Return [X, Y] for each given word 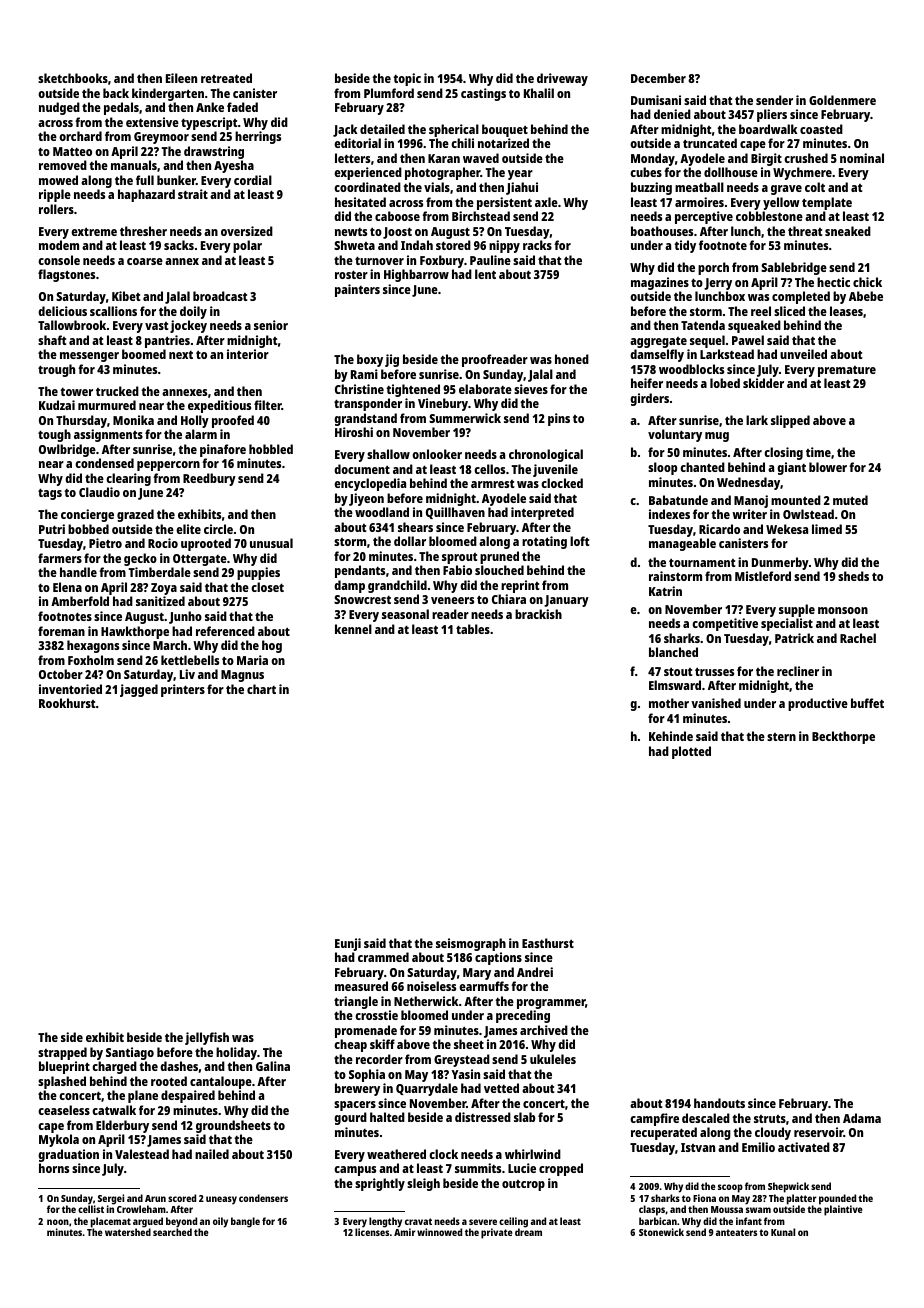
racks [537, 245]
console [59, 260]
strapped [62, 1053]
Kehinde [671, 736]
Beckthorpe [843, 737]
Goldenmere [842, 100]
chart [261, 689]
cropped [561, 1169]
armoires [699, 202]
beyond [181, 1223]
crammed [383, 957]
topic [407, 79]
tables [473, 629]
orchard [80, 136]
